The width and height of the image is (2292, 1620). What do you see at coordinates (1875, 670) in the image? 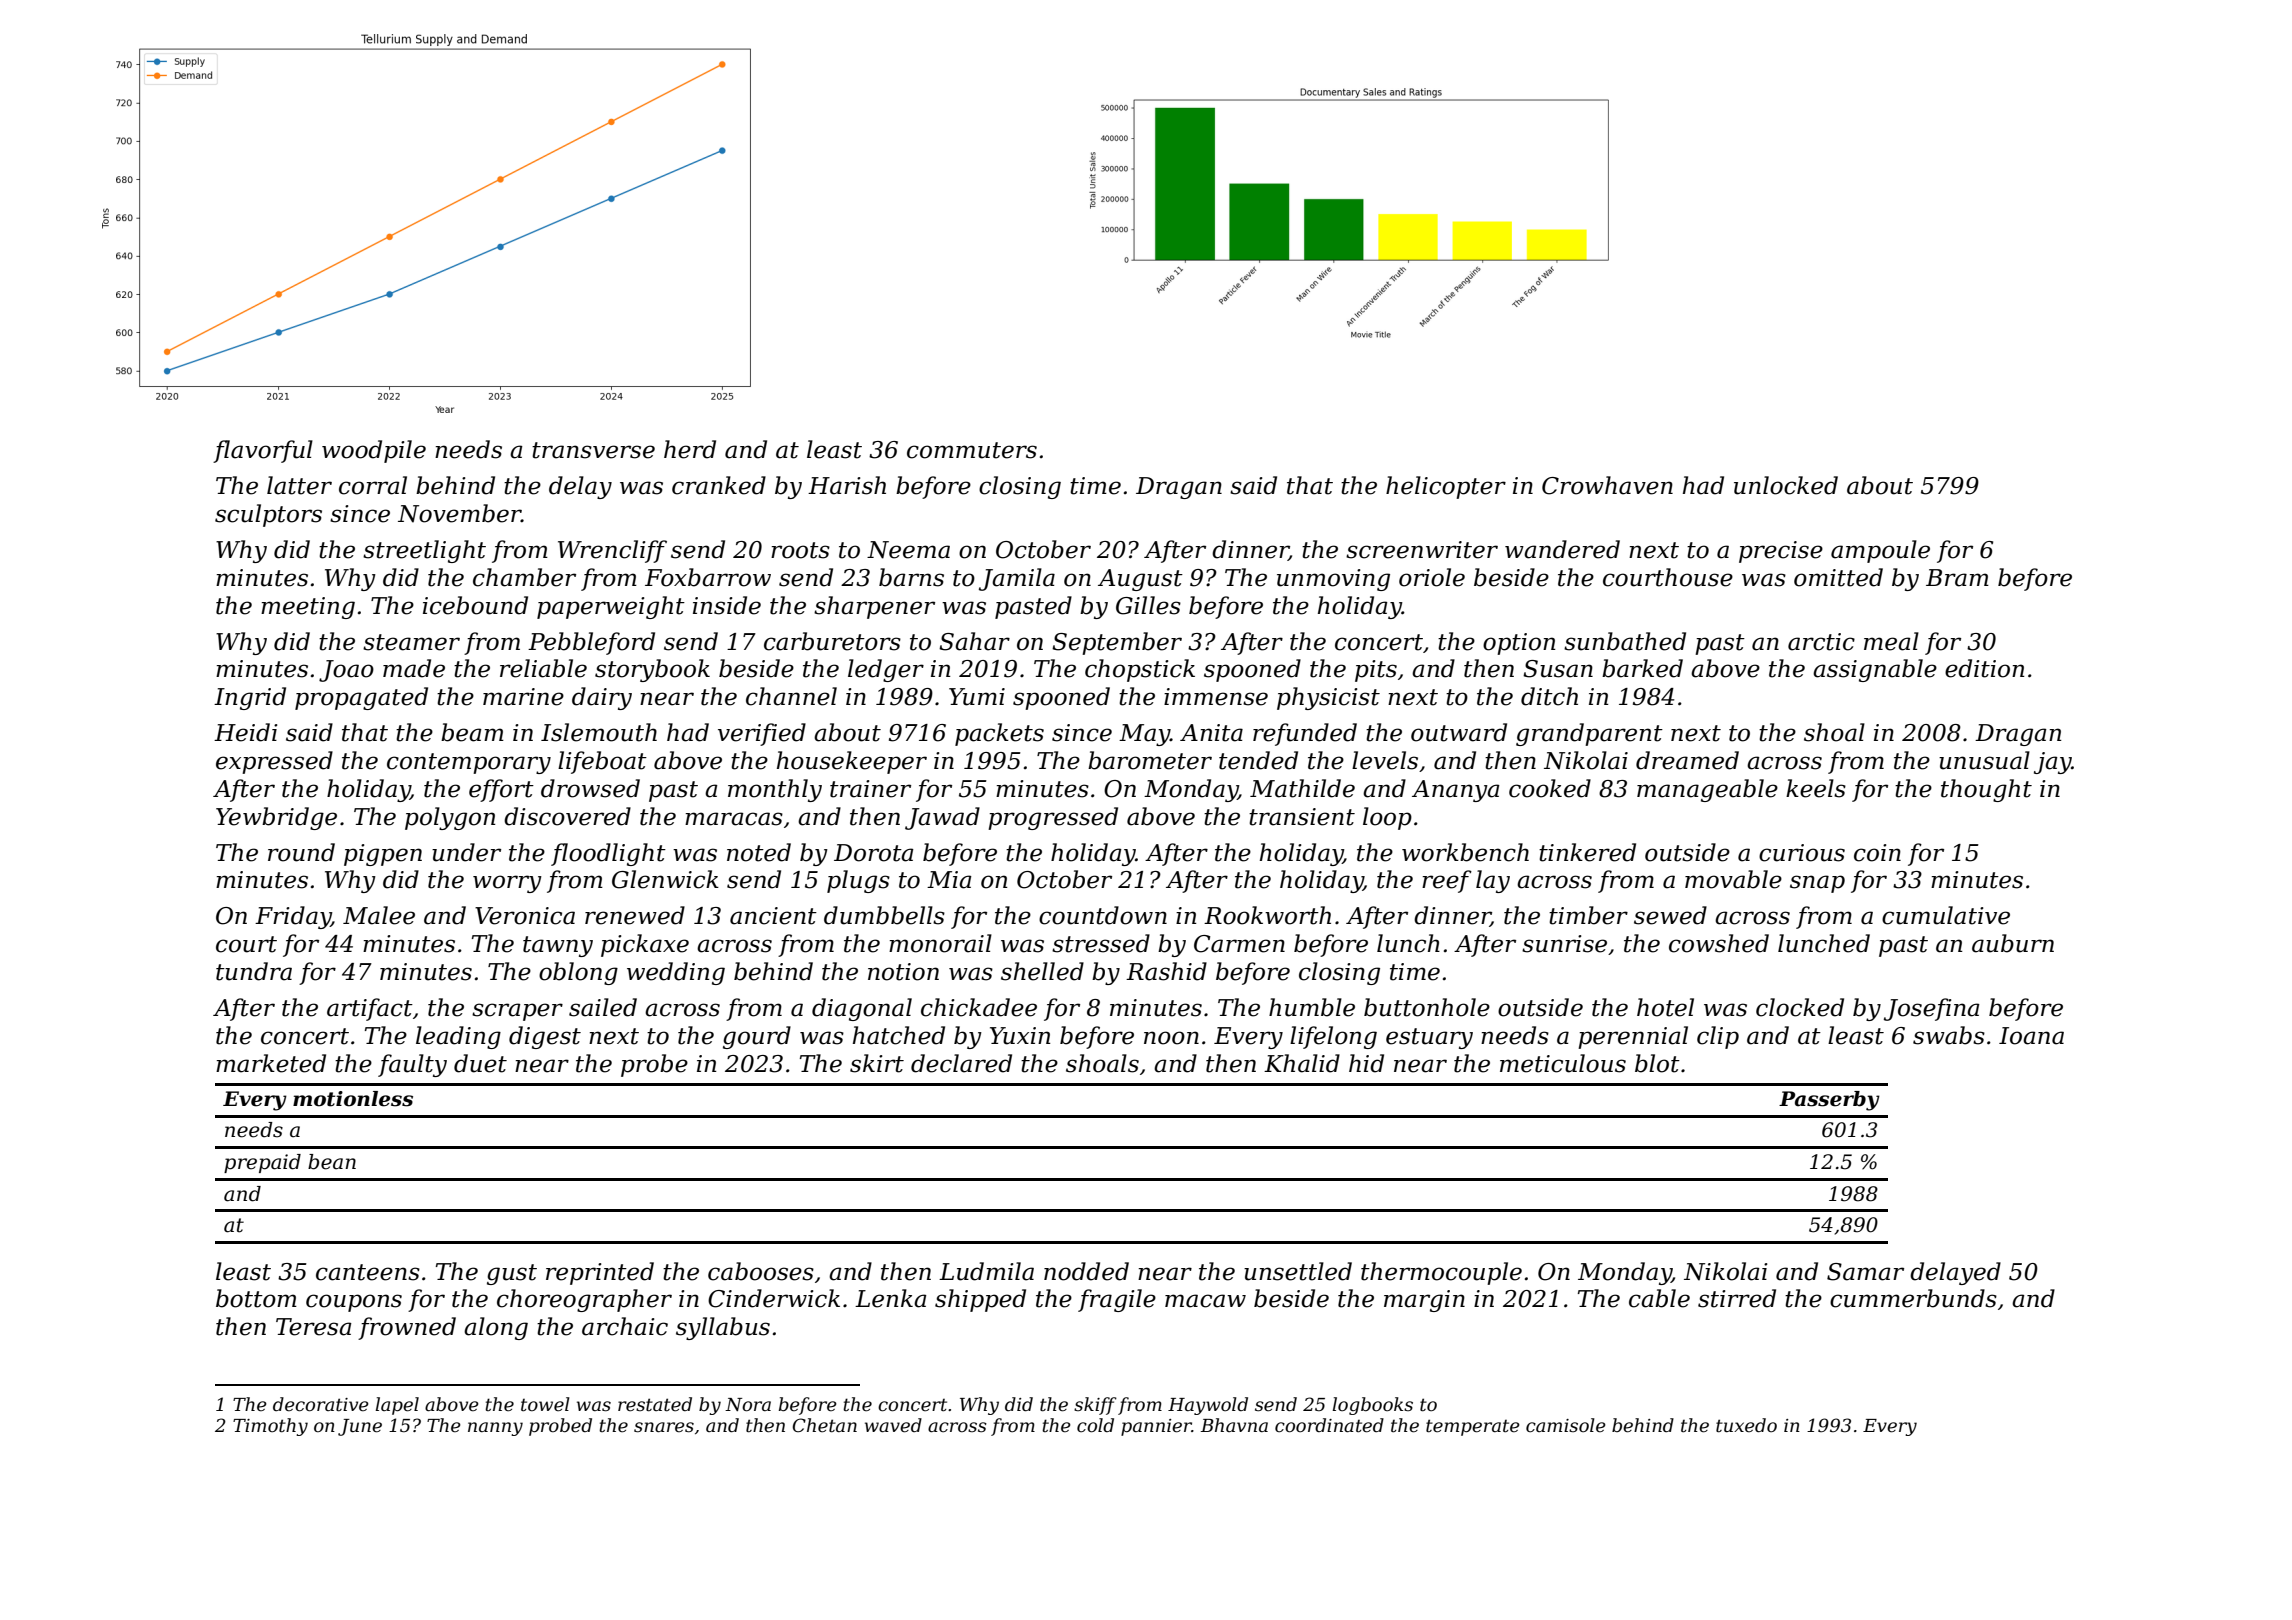
I see `assignable` at bounding box center [1875, 670].
